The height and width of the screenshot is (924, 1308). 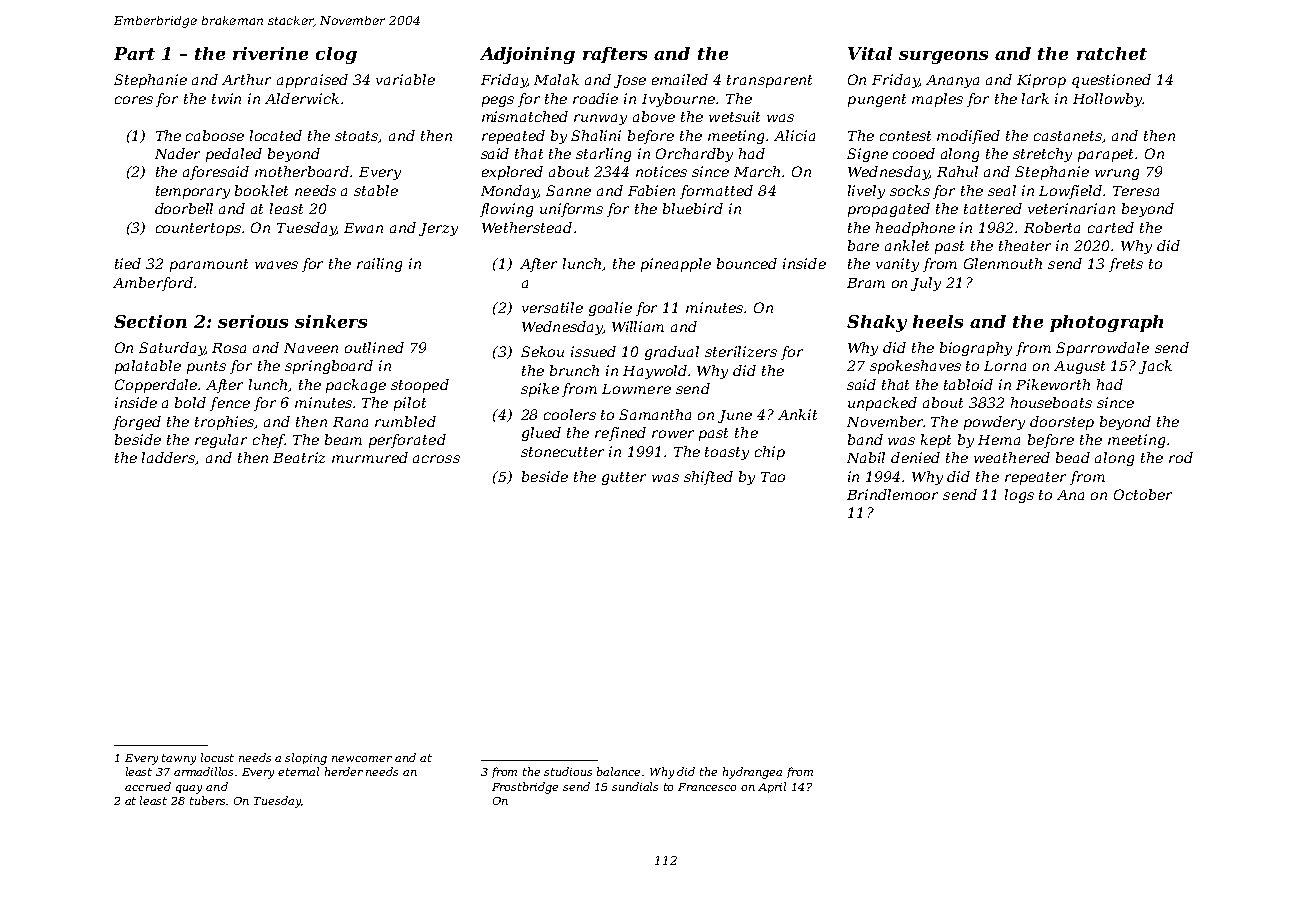 I want to click on forged, so click(x=137, y=423).
